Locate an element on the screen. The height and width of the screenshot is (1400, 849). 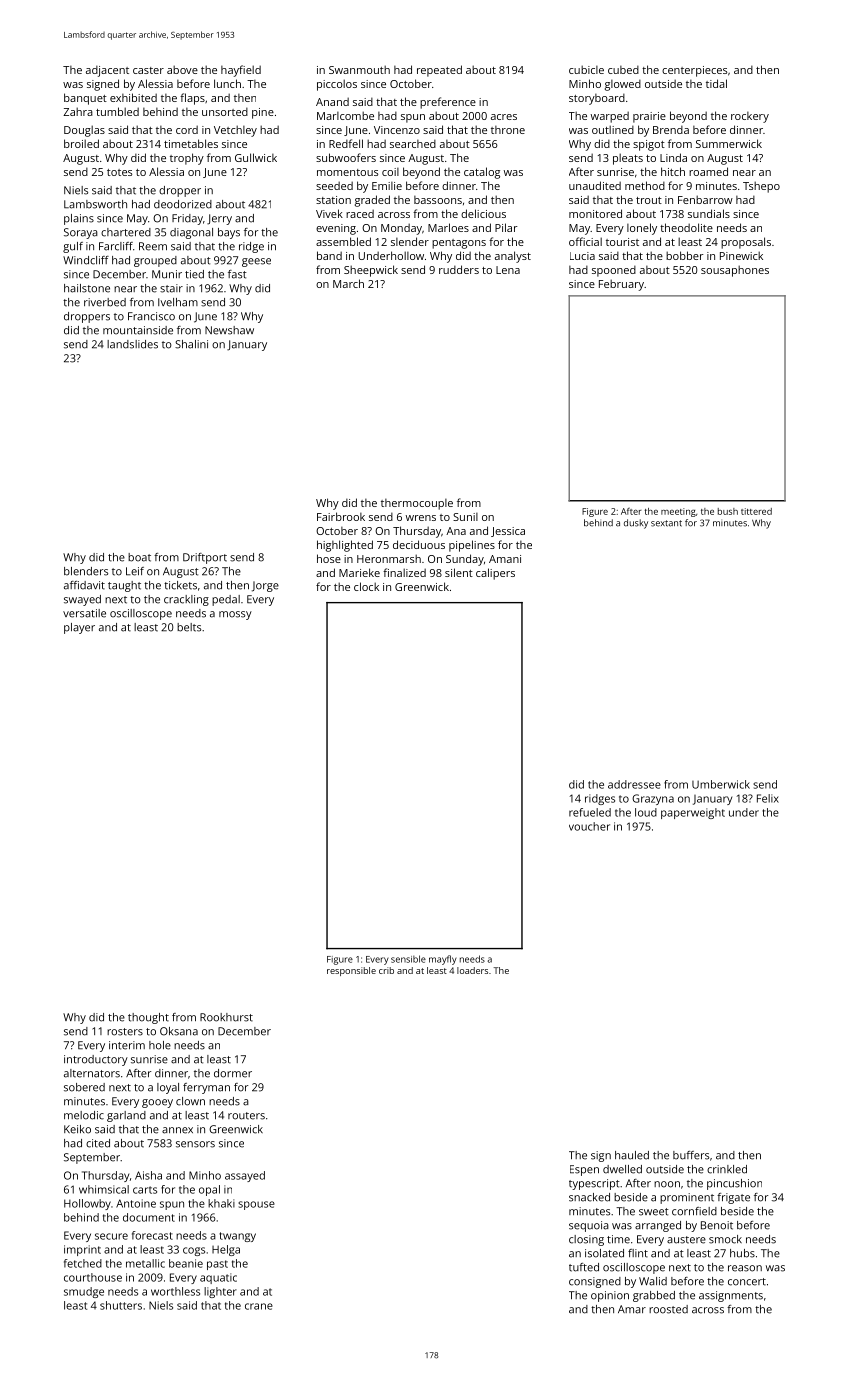
calipers is located at coordinates (495, 574).
